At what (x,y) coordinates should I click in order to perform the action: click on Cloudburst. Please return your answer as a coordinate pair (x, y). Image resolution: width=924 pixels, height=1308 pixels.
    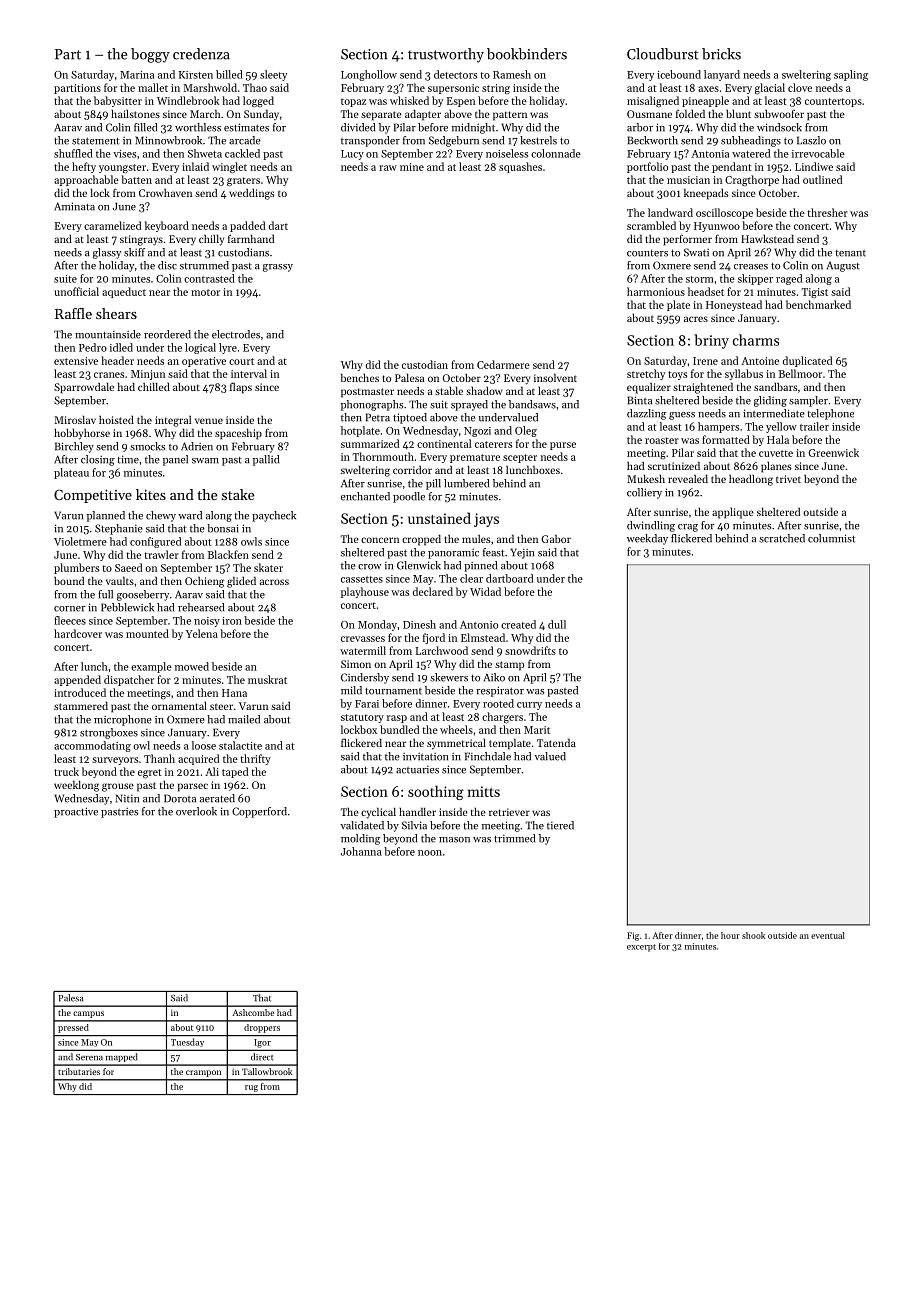
    Looking at the image, I should click on (663, 54).
